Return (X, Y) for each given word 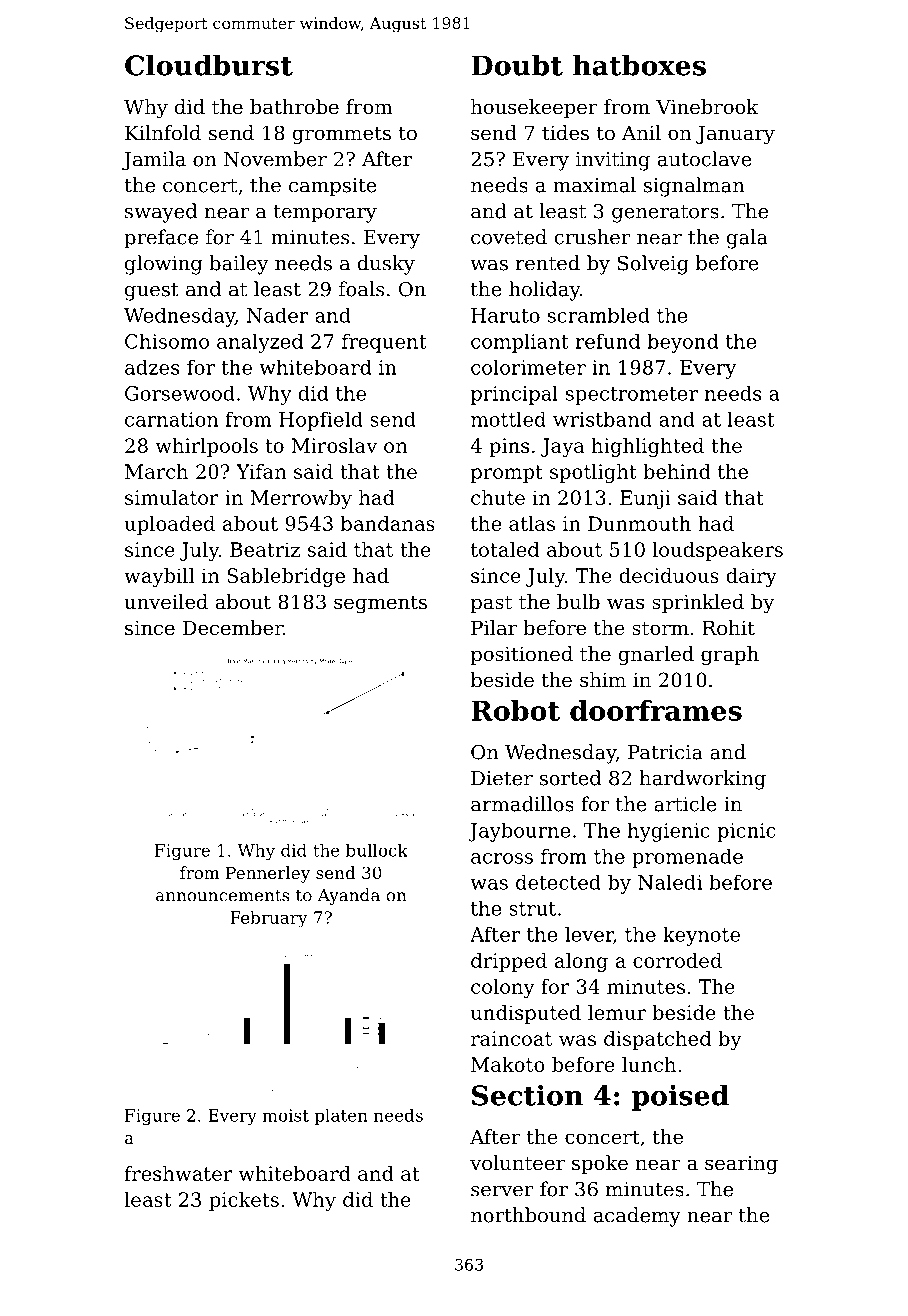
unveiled (166, 602)
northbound (528, 1215)
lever (589, 935)
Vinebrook (707, 107)
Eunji (645, 499)
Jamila (154, 161)
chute (498, 497)
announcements (222, 896)
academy (637, 1217)
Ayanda (349, 896)
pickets (244, 1201)
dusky (386, 265)
